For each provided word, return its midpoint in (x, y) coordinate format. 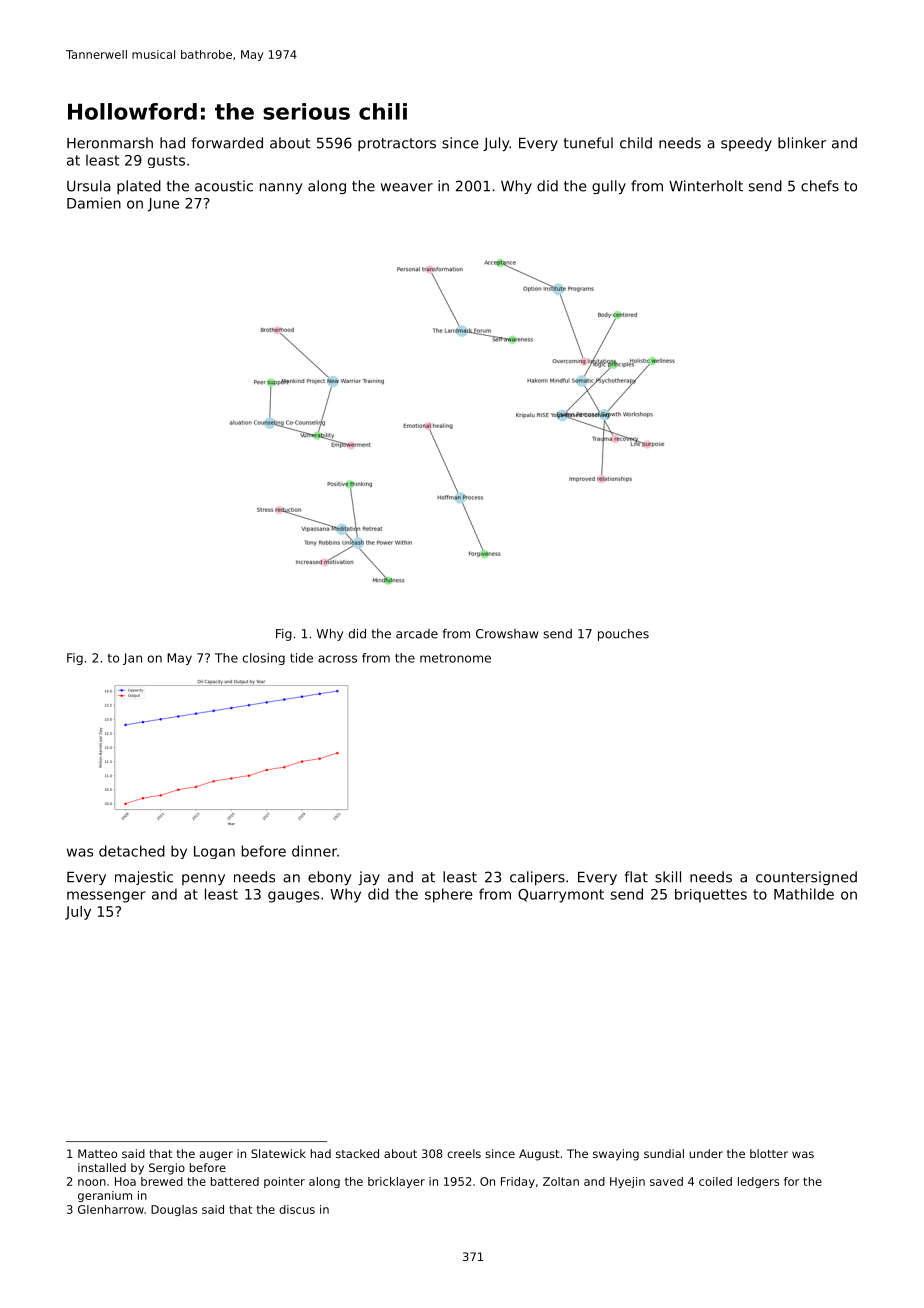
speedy (746, 144)
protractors (397, 144)
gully (609, 187)
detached (132, 851)
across (337, 659)
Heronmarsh (110, 143)
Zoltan (561, 1181)
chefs (820, 186)
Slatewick (278, 1153)
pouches (623, 635)
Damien (94, 203)
